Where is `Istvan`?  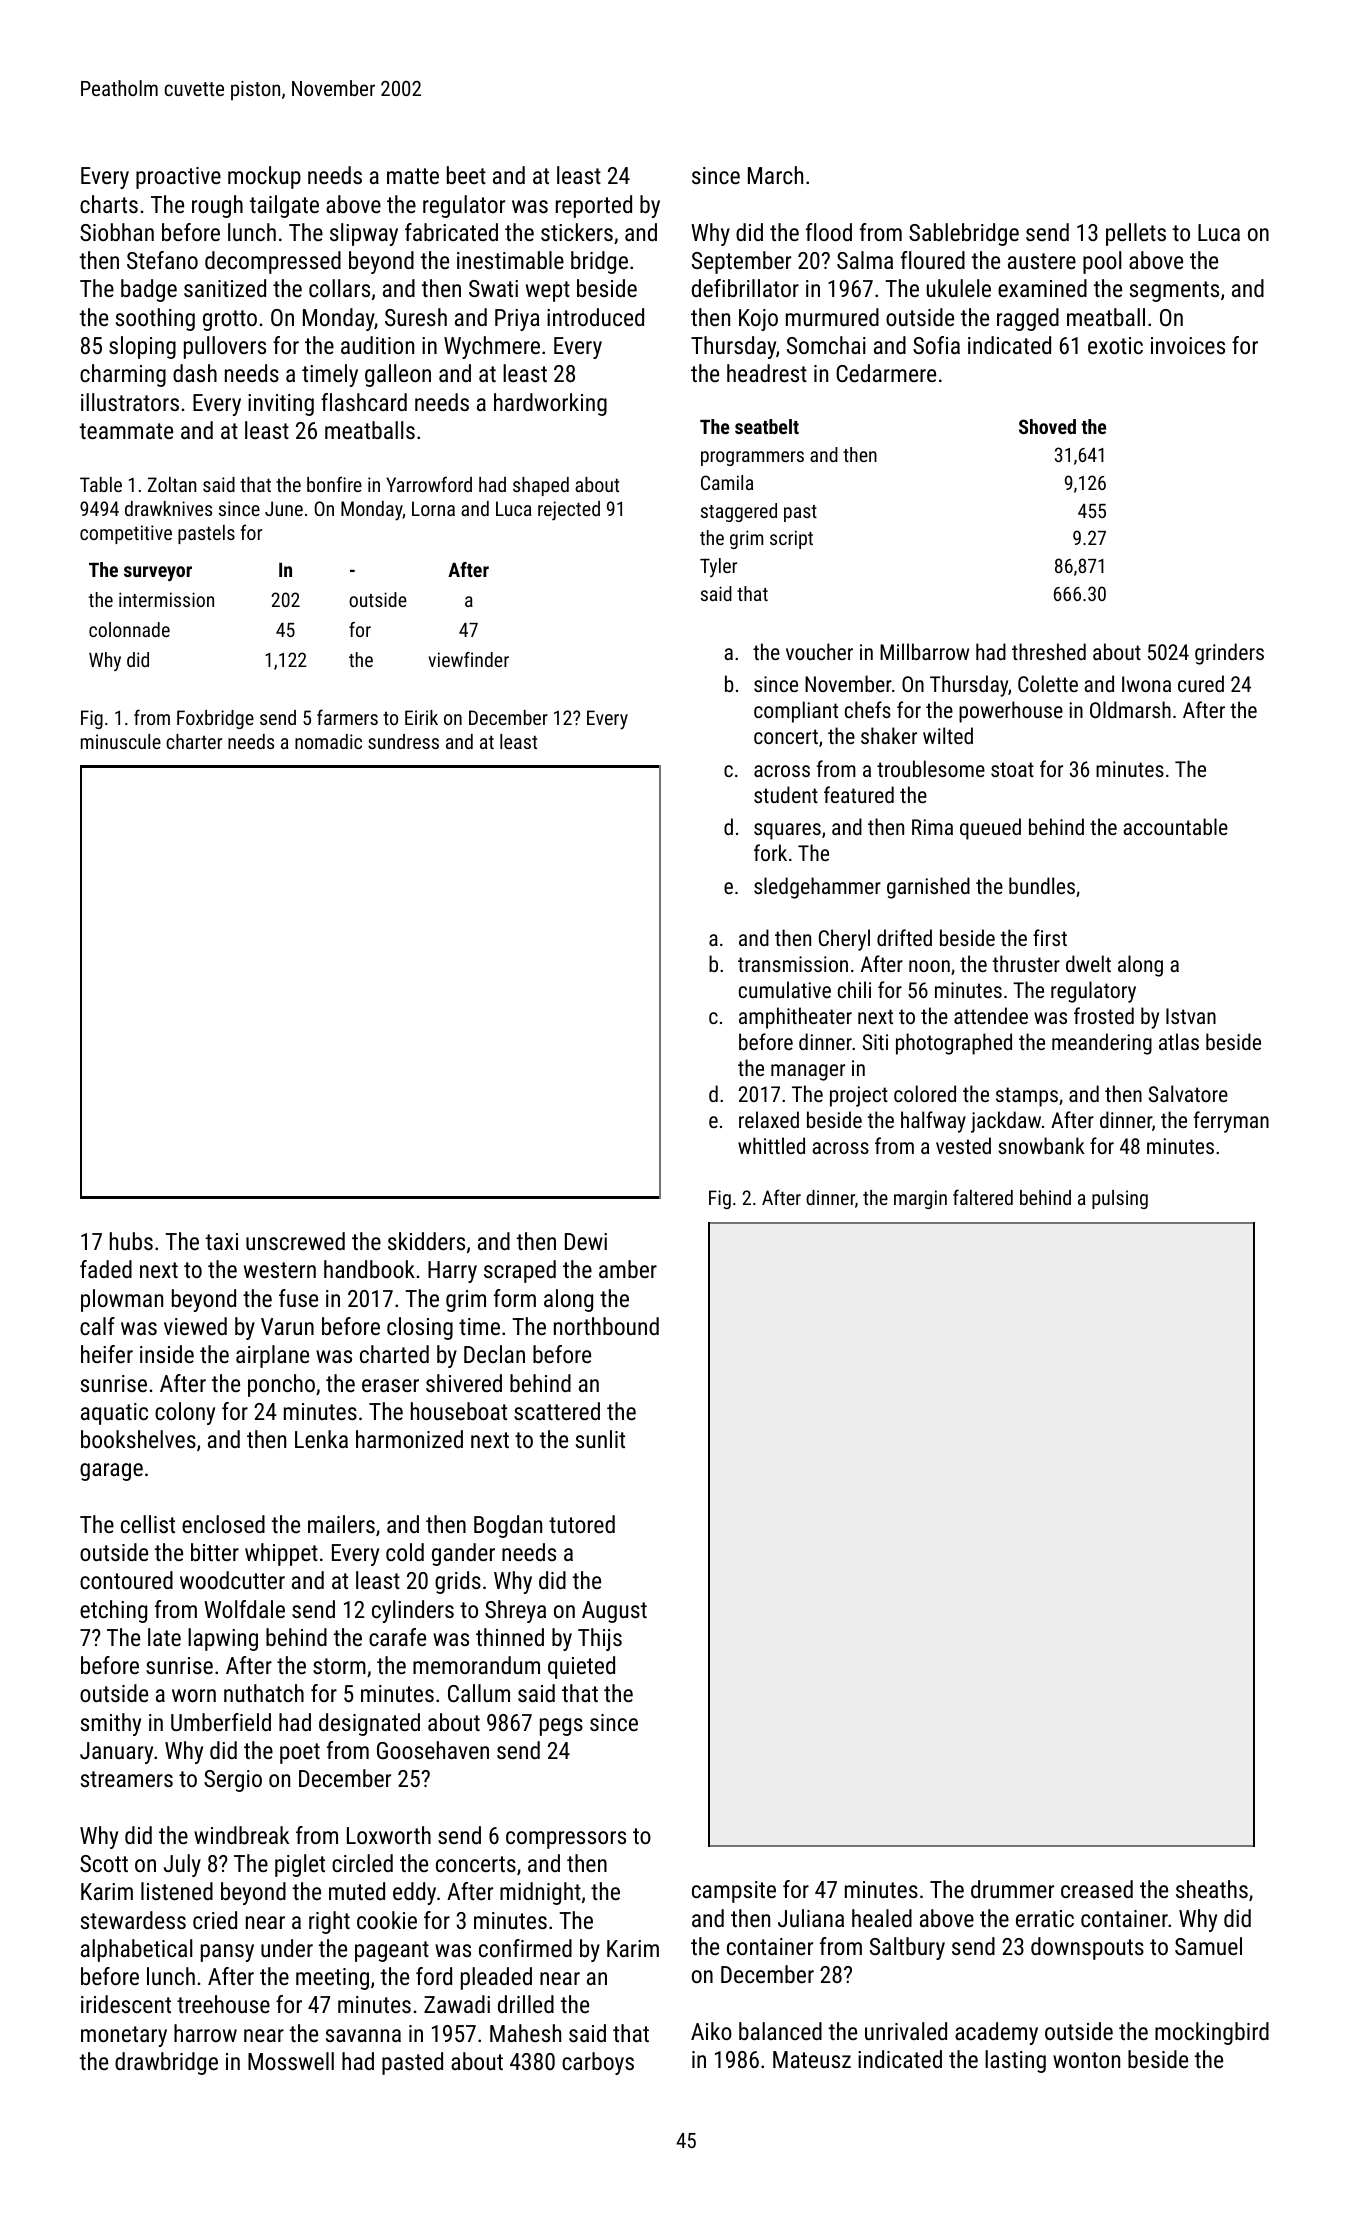
Istvan is located at coordinates (1191, 1016).
